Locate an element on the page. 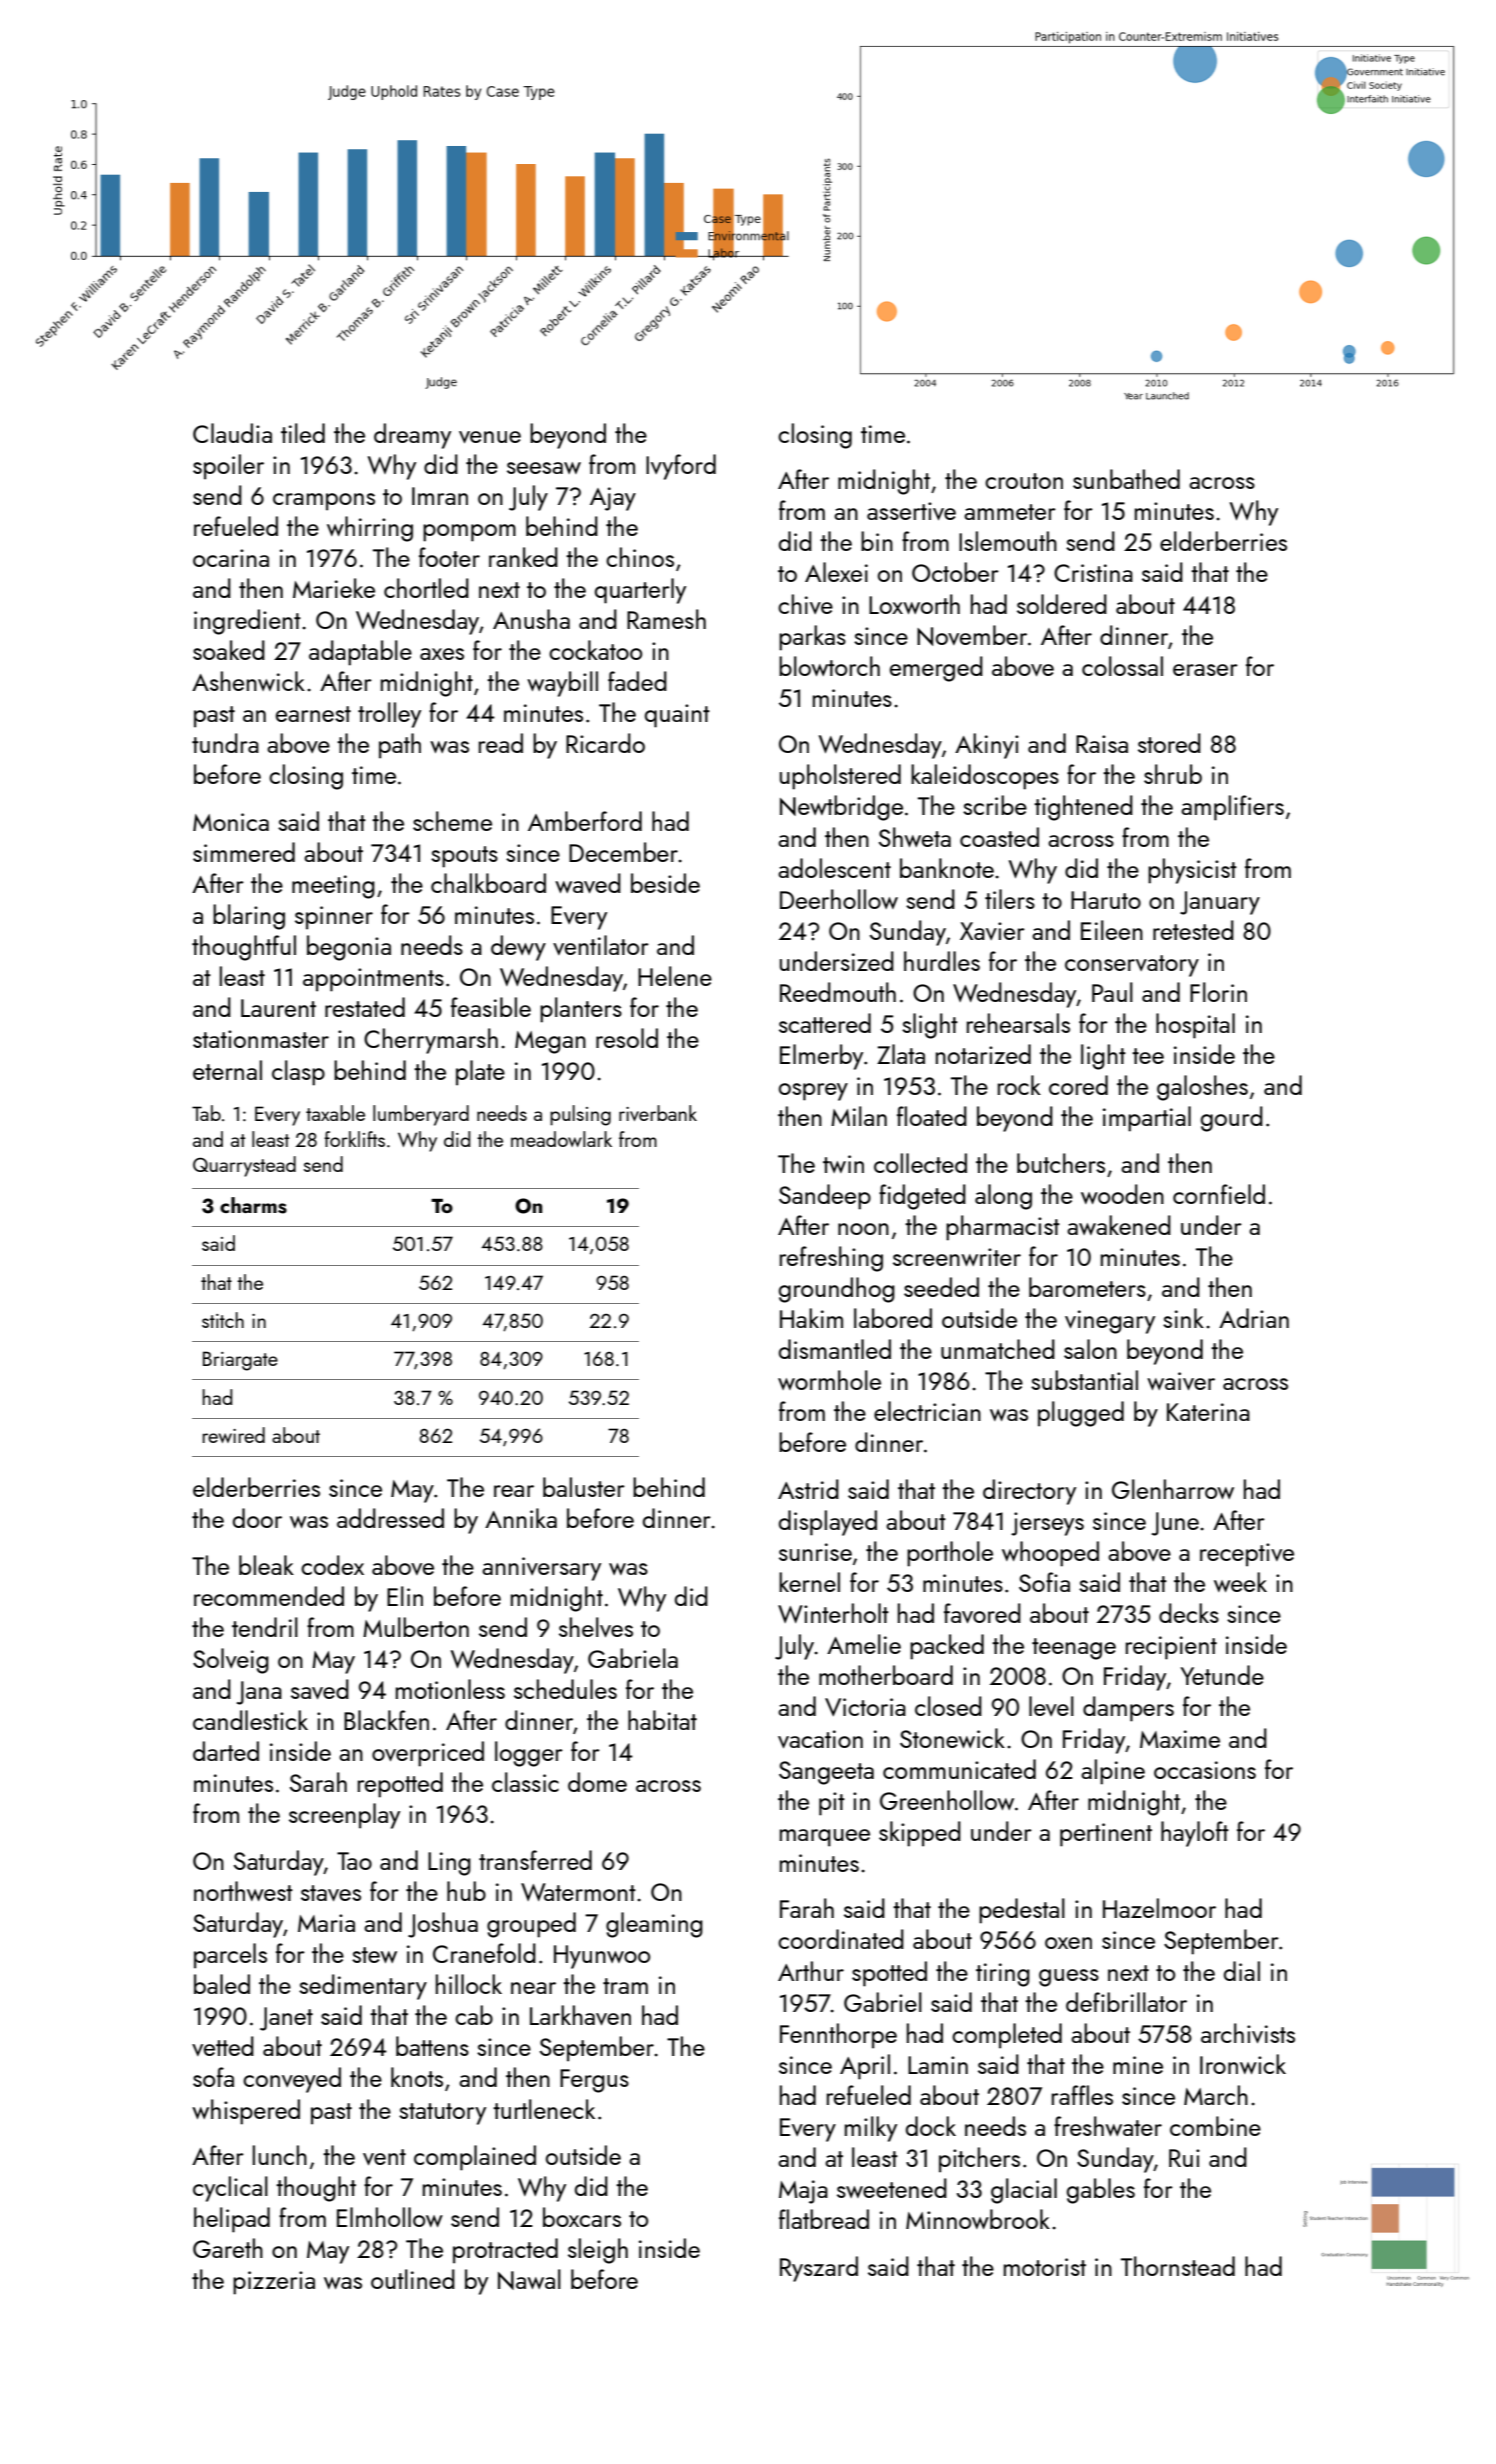  Gareth is located at coordinates (228, 2248).
